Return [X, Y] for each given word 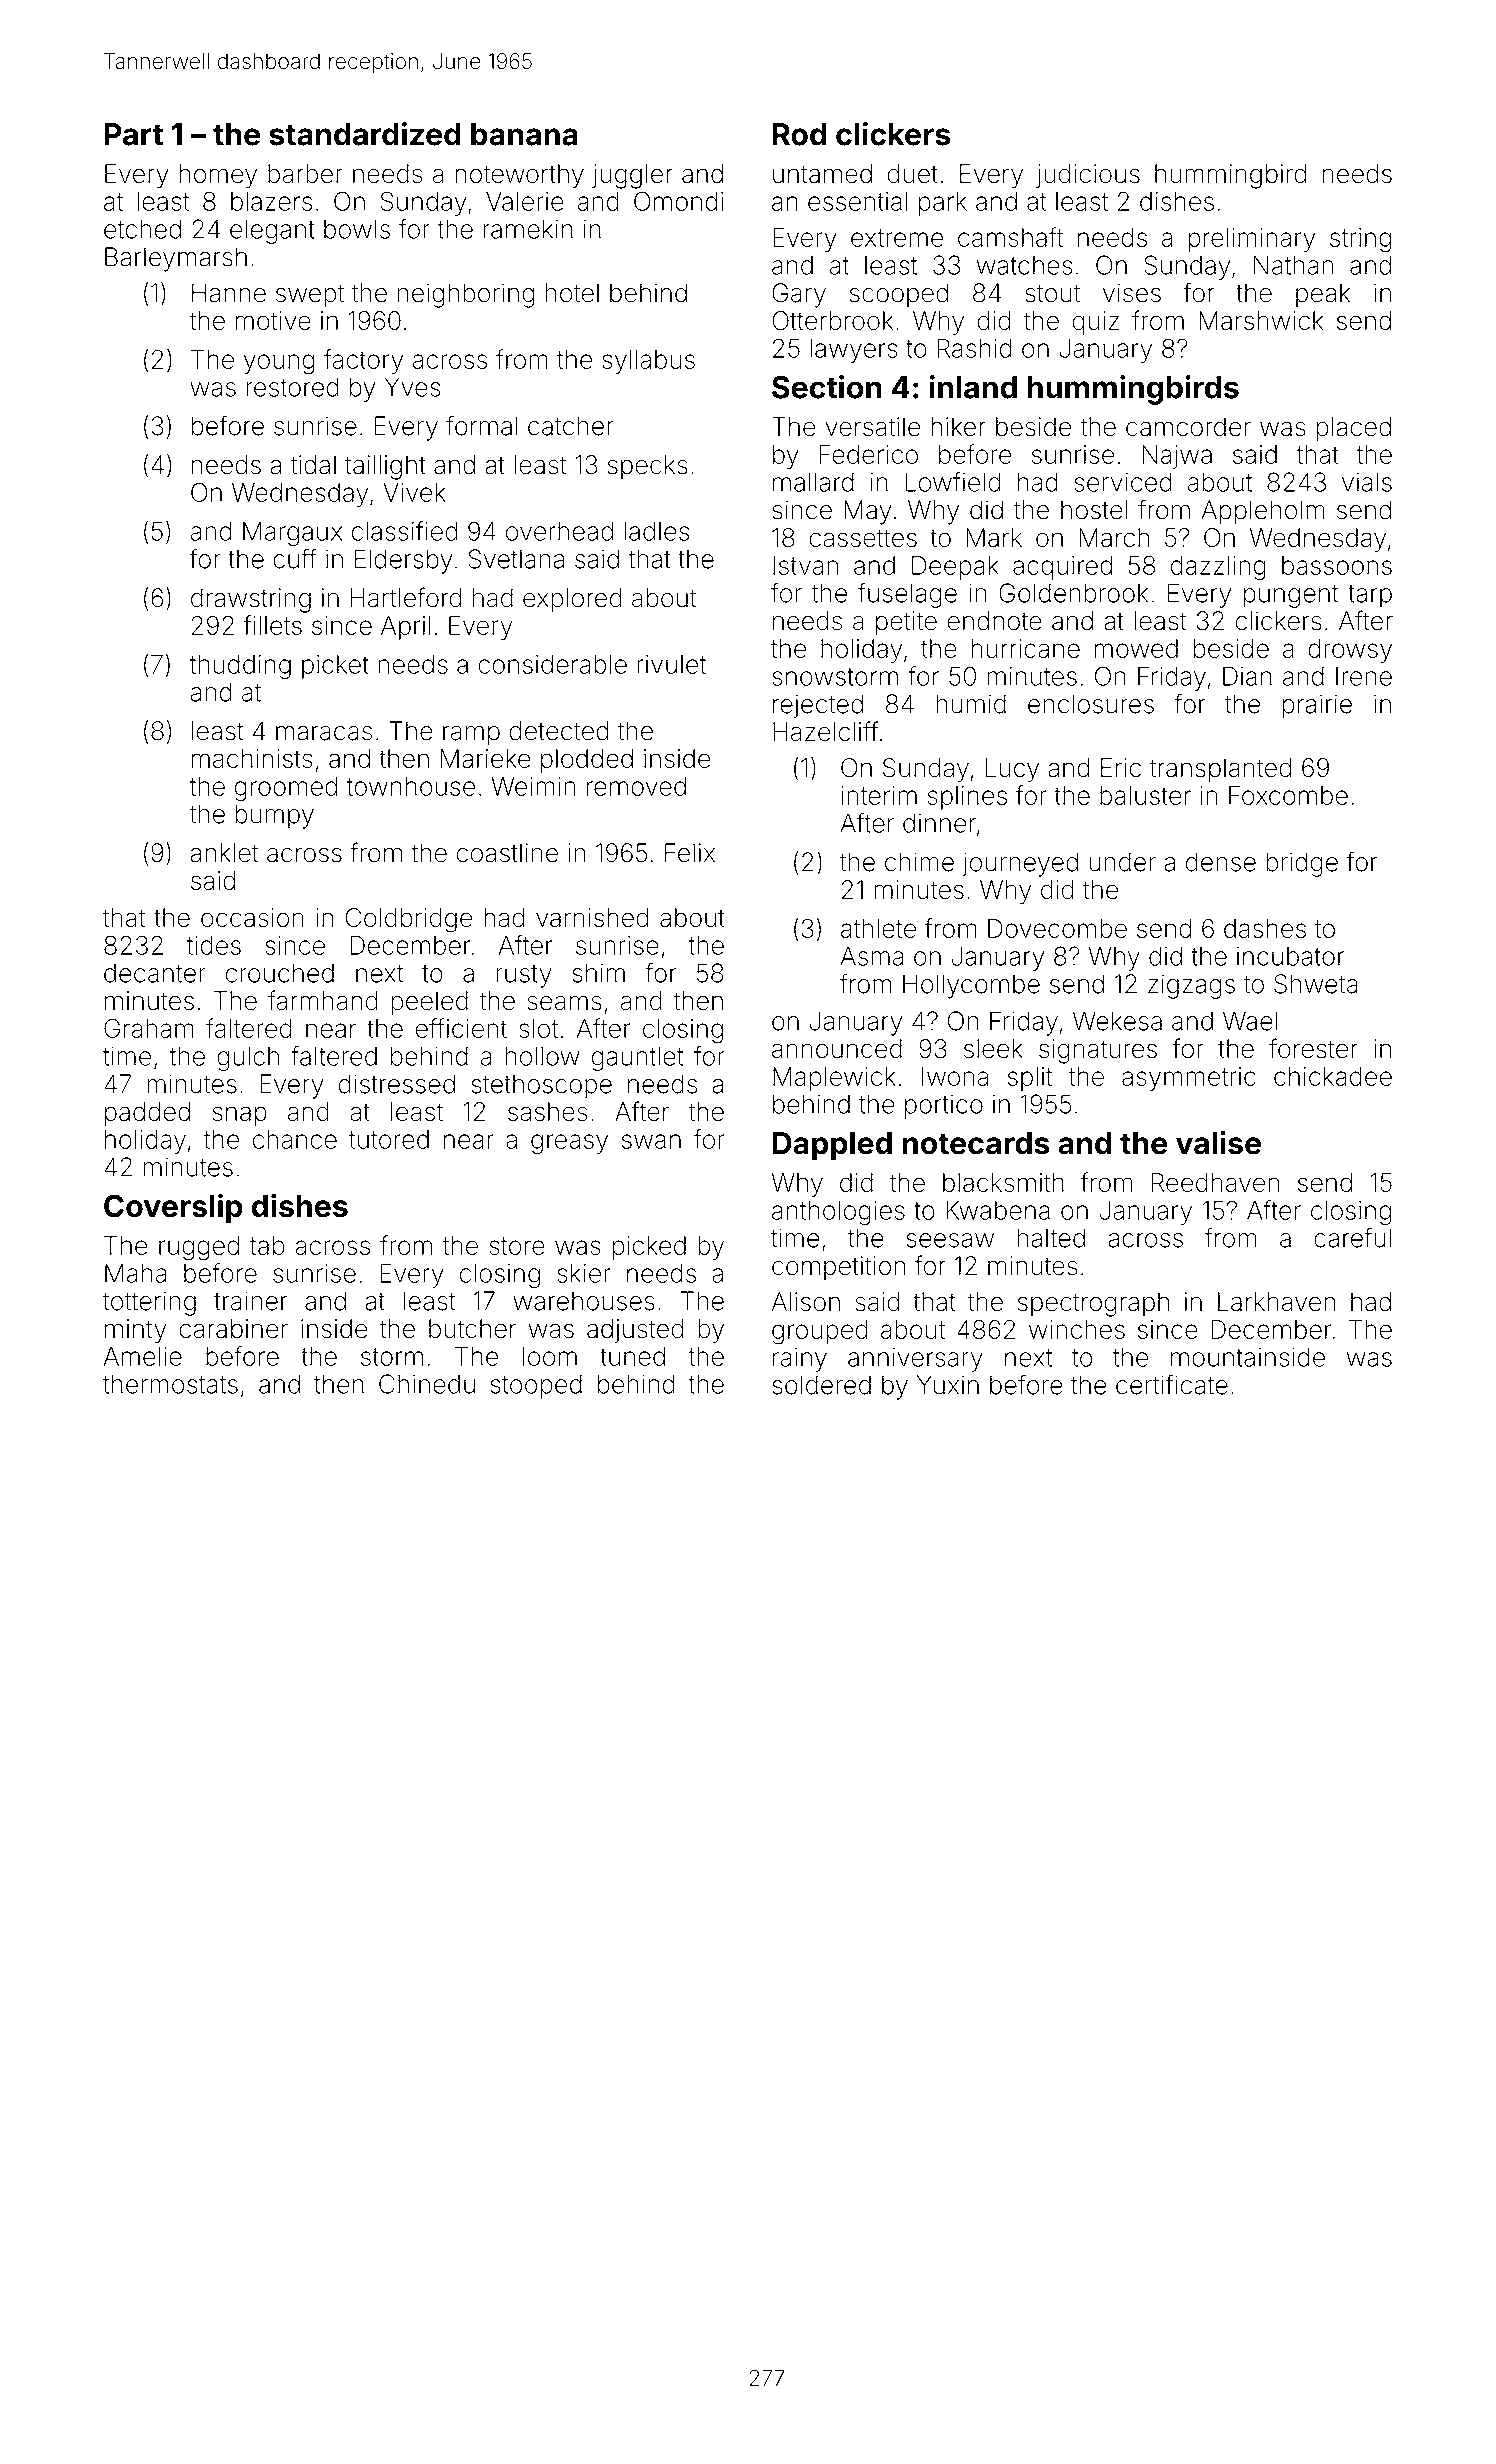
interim [879, 795]
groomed [286, 789]
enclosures [1091, 704]
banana [524, 134]
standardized [365, 134]
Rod [799, 134]
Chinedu [427, 1384]
